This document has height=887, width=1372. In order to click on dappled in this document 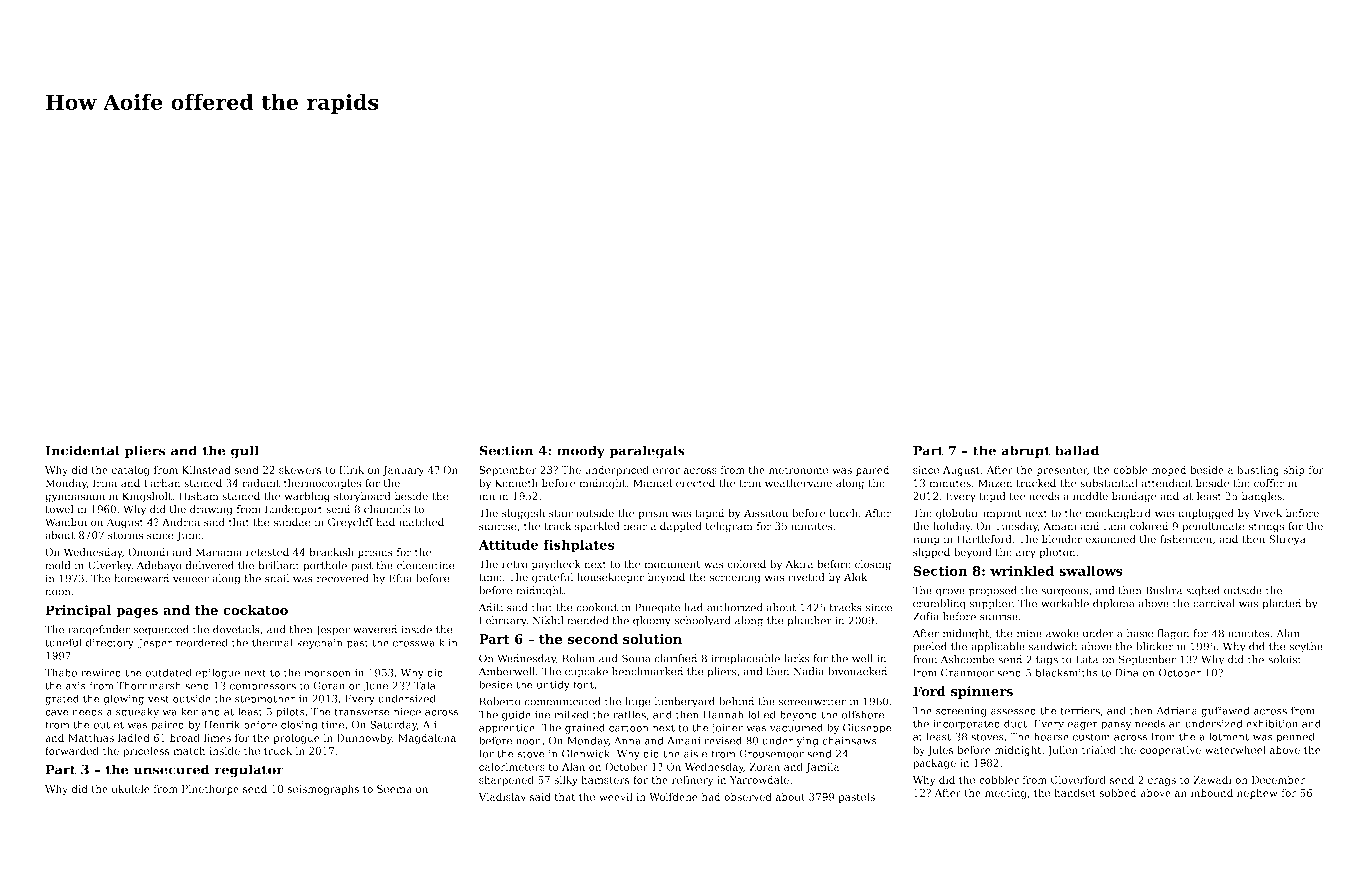, I will do `click(681, 527)`.
